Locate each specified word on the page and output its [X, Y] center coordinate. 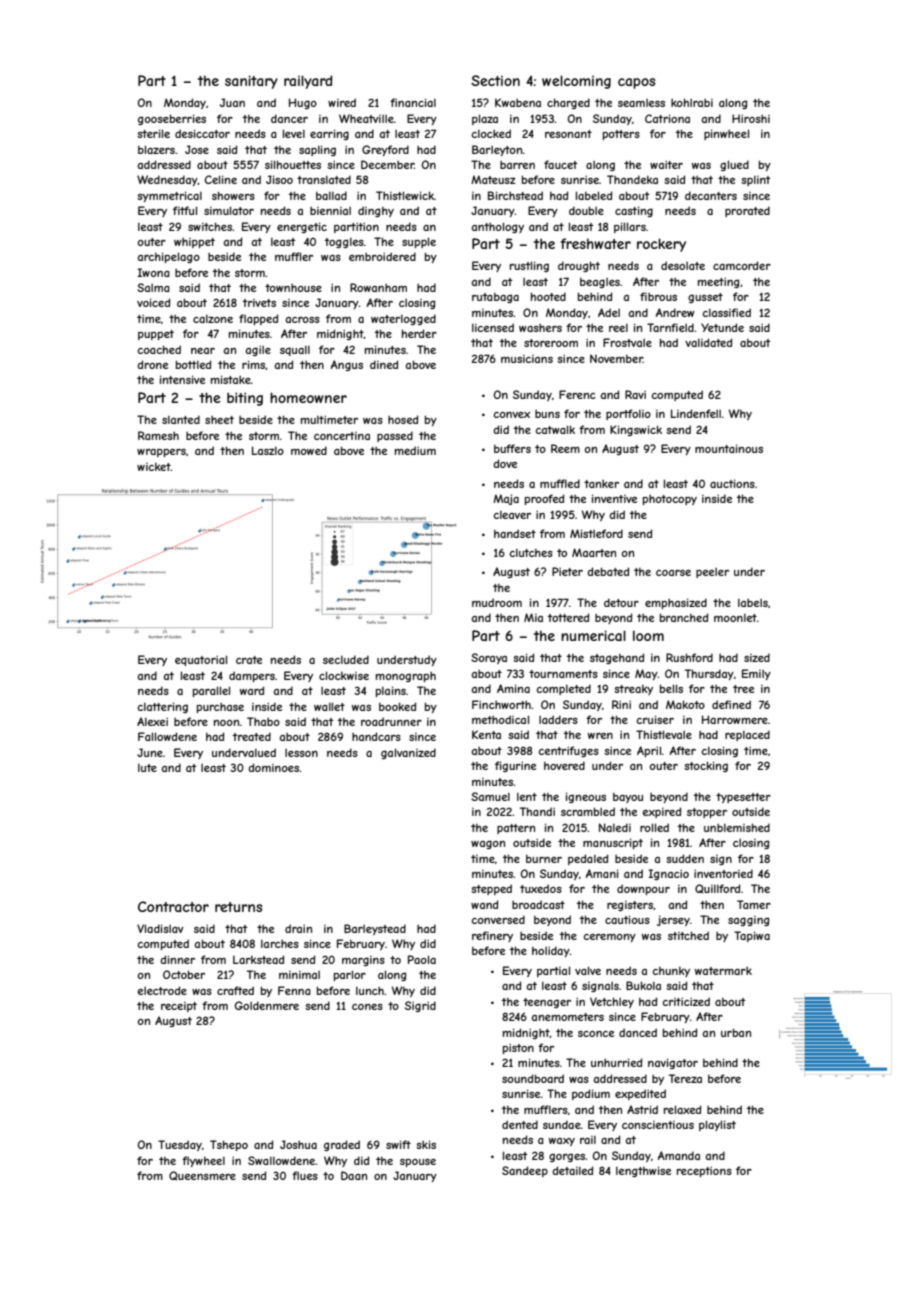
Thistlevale [664, 734]
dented [520, 1124]
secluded [346, 659]
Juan [232, 102]
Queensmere [202, 1175]
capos [636, 83]
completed [563, 689]
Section [495, 80]
